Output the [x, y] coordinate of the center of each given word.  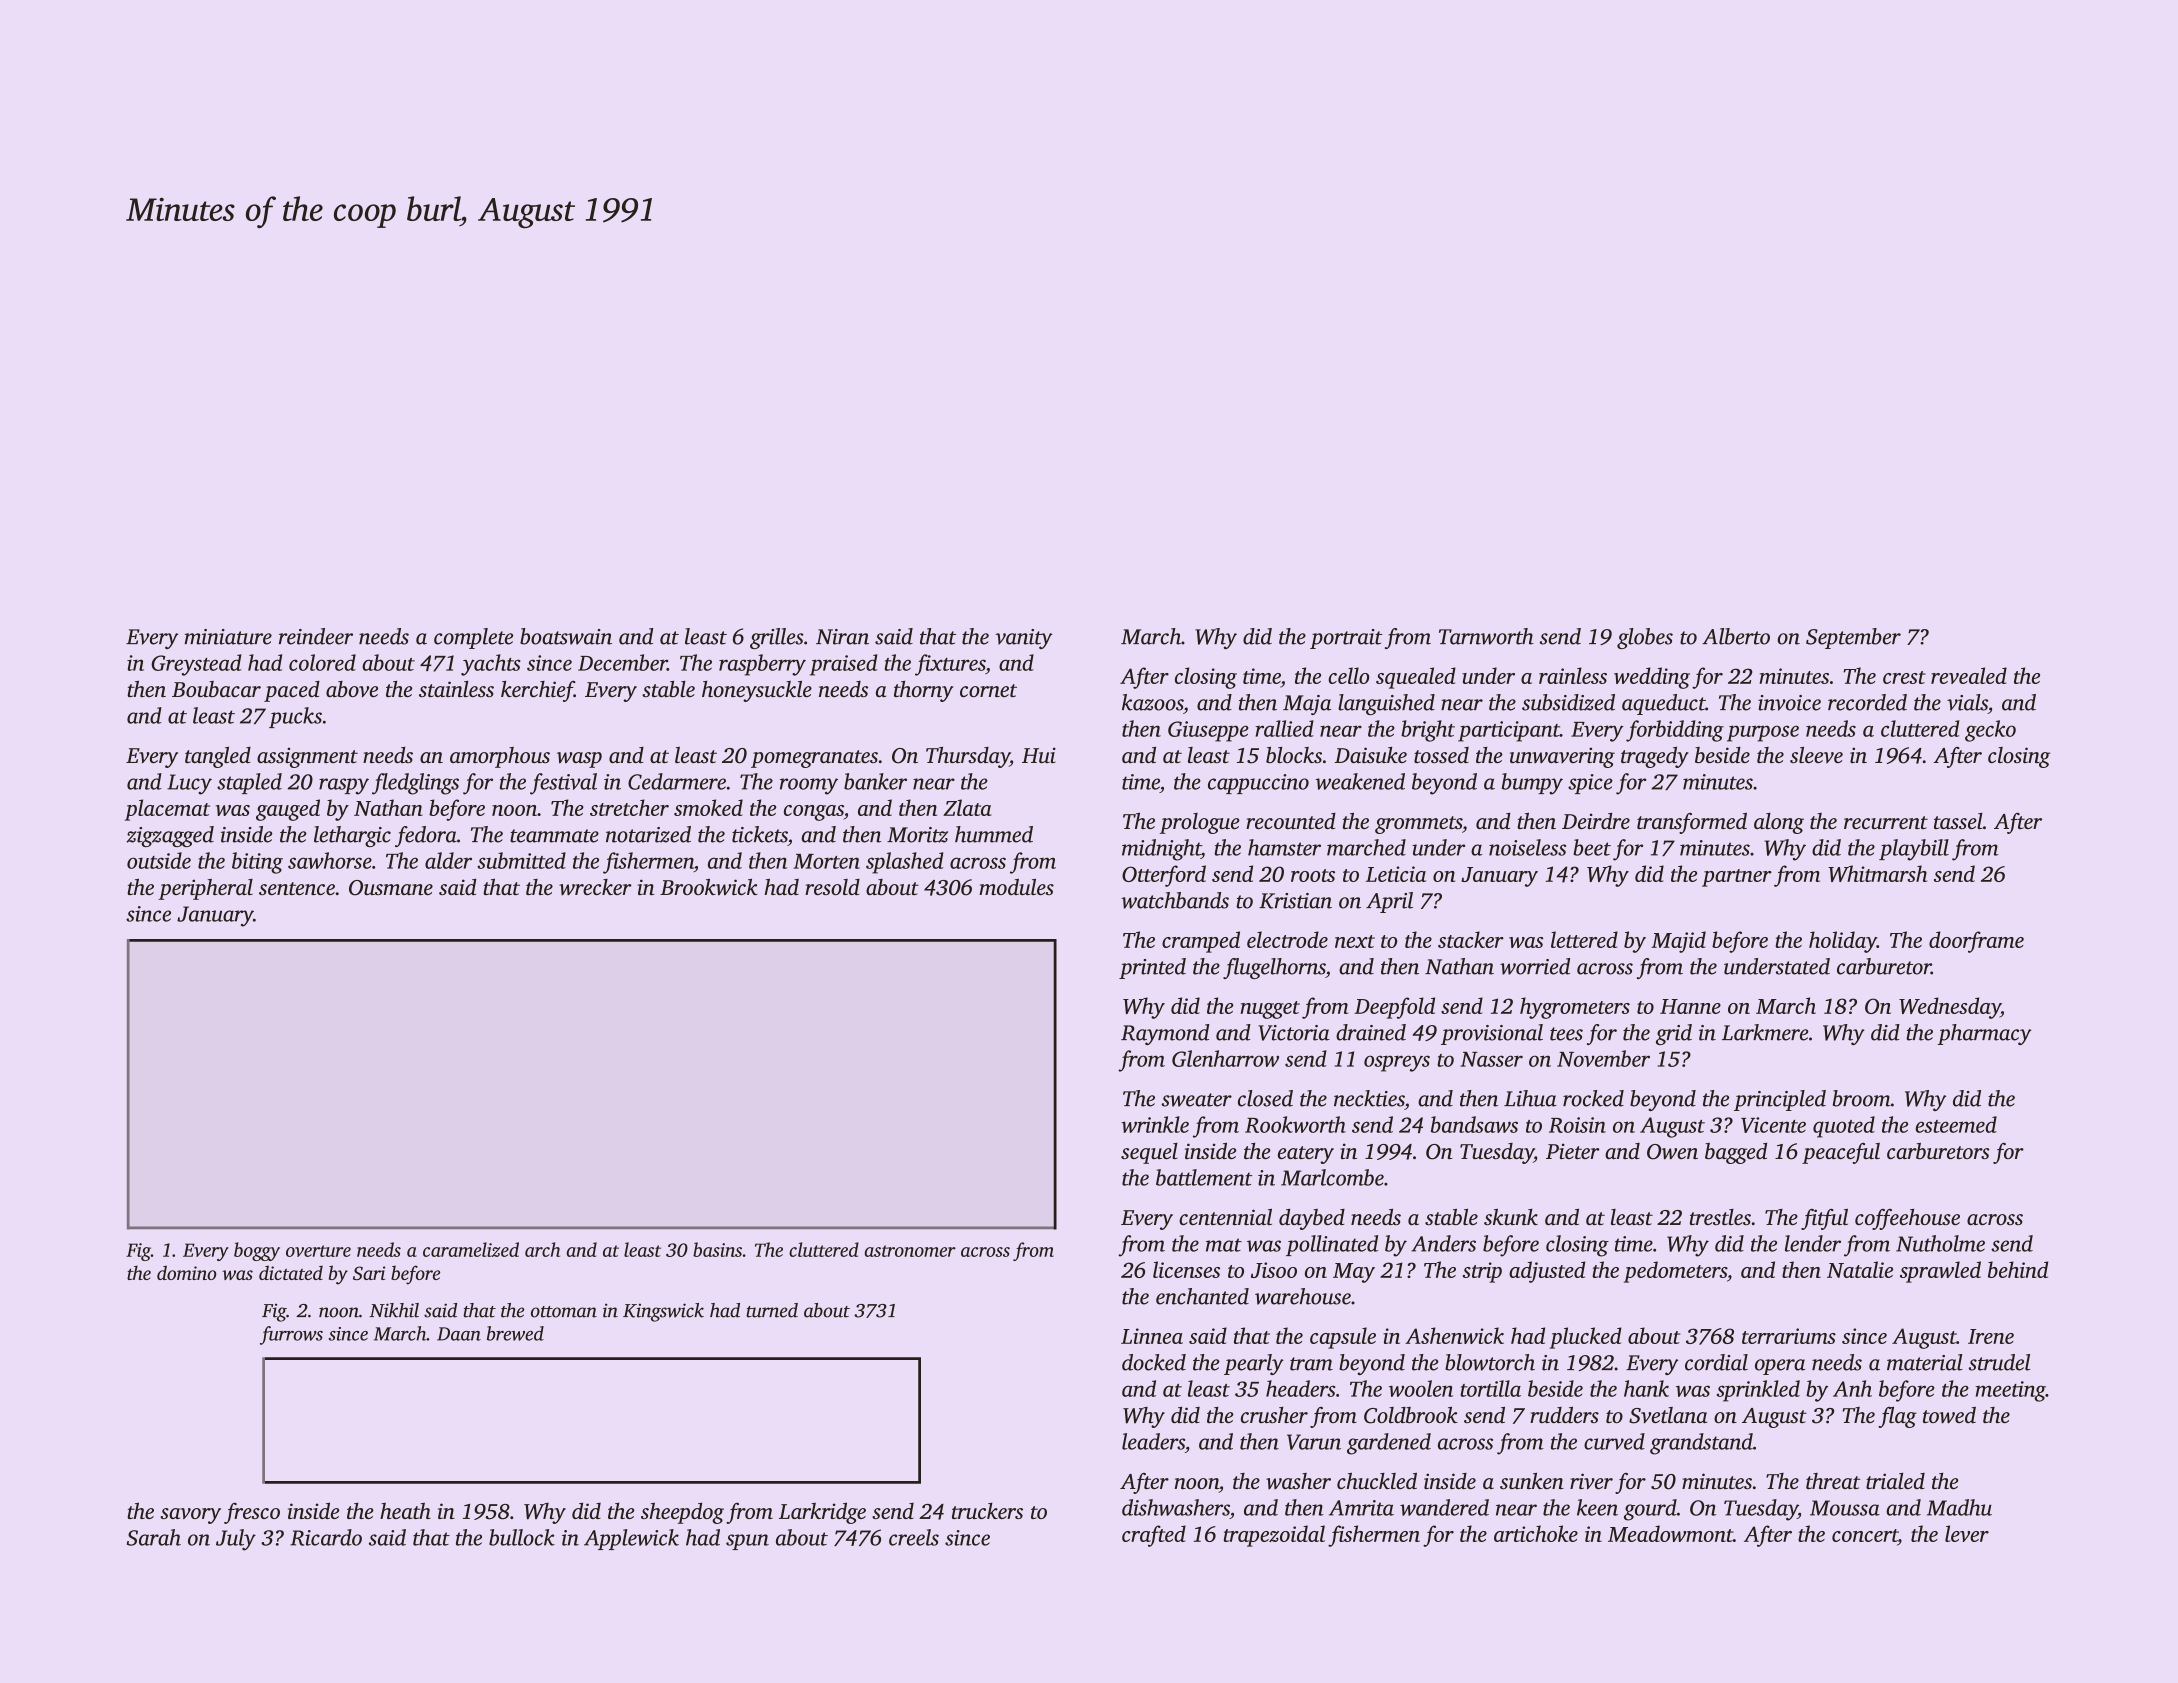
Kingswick [663, 1312]
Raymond [1165, 1034]
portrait [1346, 639]
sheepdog [682, 1513]
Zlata [967, 807]
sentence [297, 888]
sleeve [1816, 755]
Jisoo [1274, 1270]
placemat [167, 810]
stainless [456, 689]
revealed [1969, 675]
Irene [1991, 1336]
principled [1780, 1100]
